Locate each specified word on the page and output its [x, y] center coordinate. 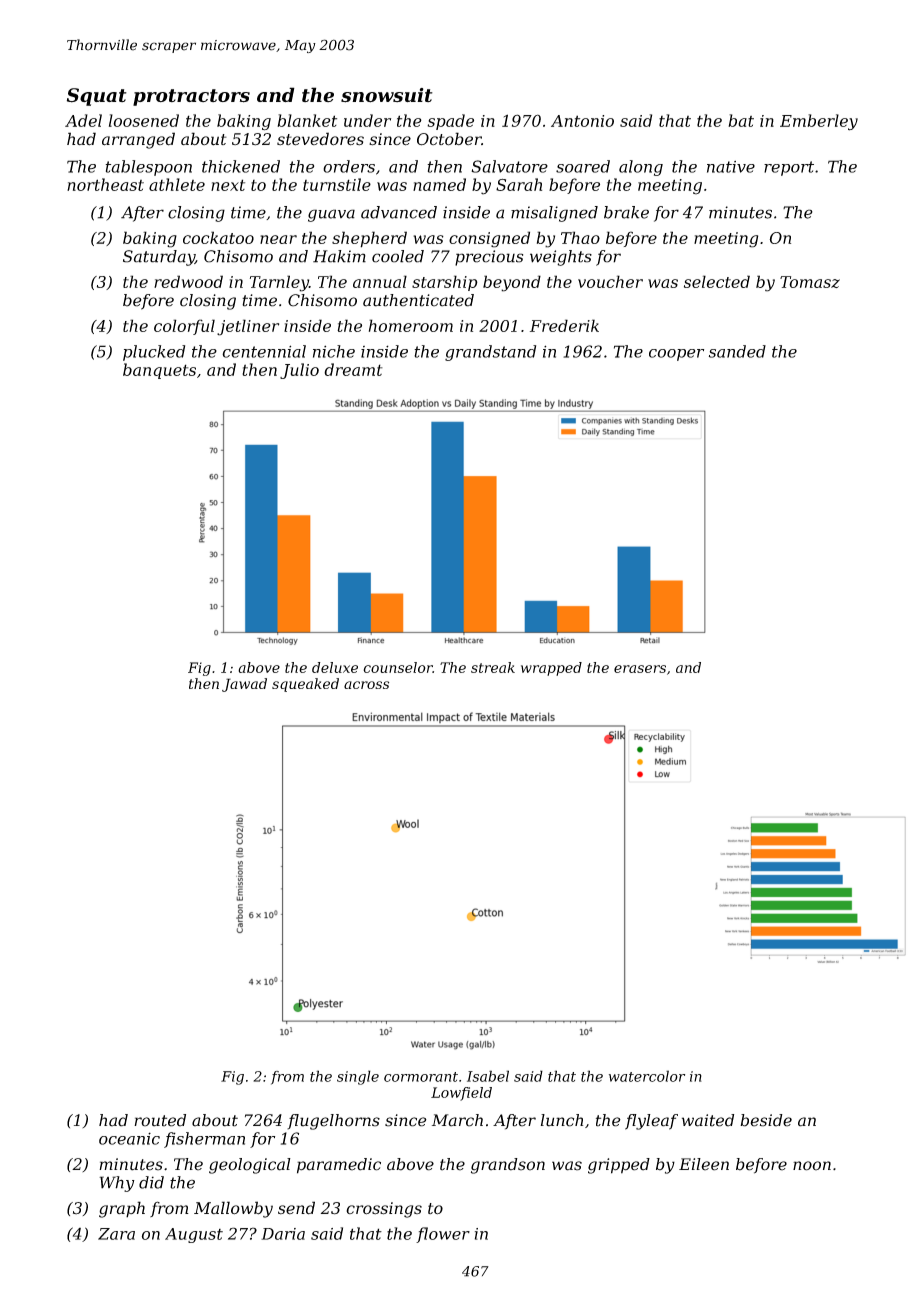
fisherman [204, 1140]
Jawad [244, 685]
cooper [676, 355]
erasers [640, 669]
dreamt [353, 369]
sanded [737, 351]
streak [493, 667]
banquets [159, 371]
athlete [177, 184]
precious [489, 258]
